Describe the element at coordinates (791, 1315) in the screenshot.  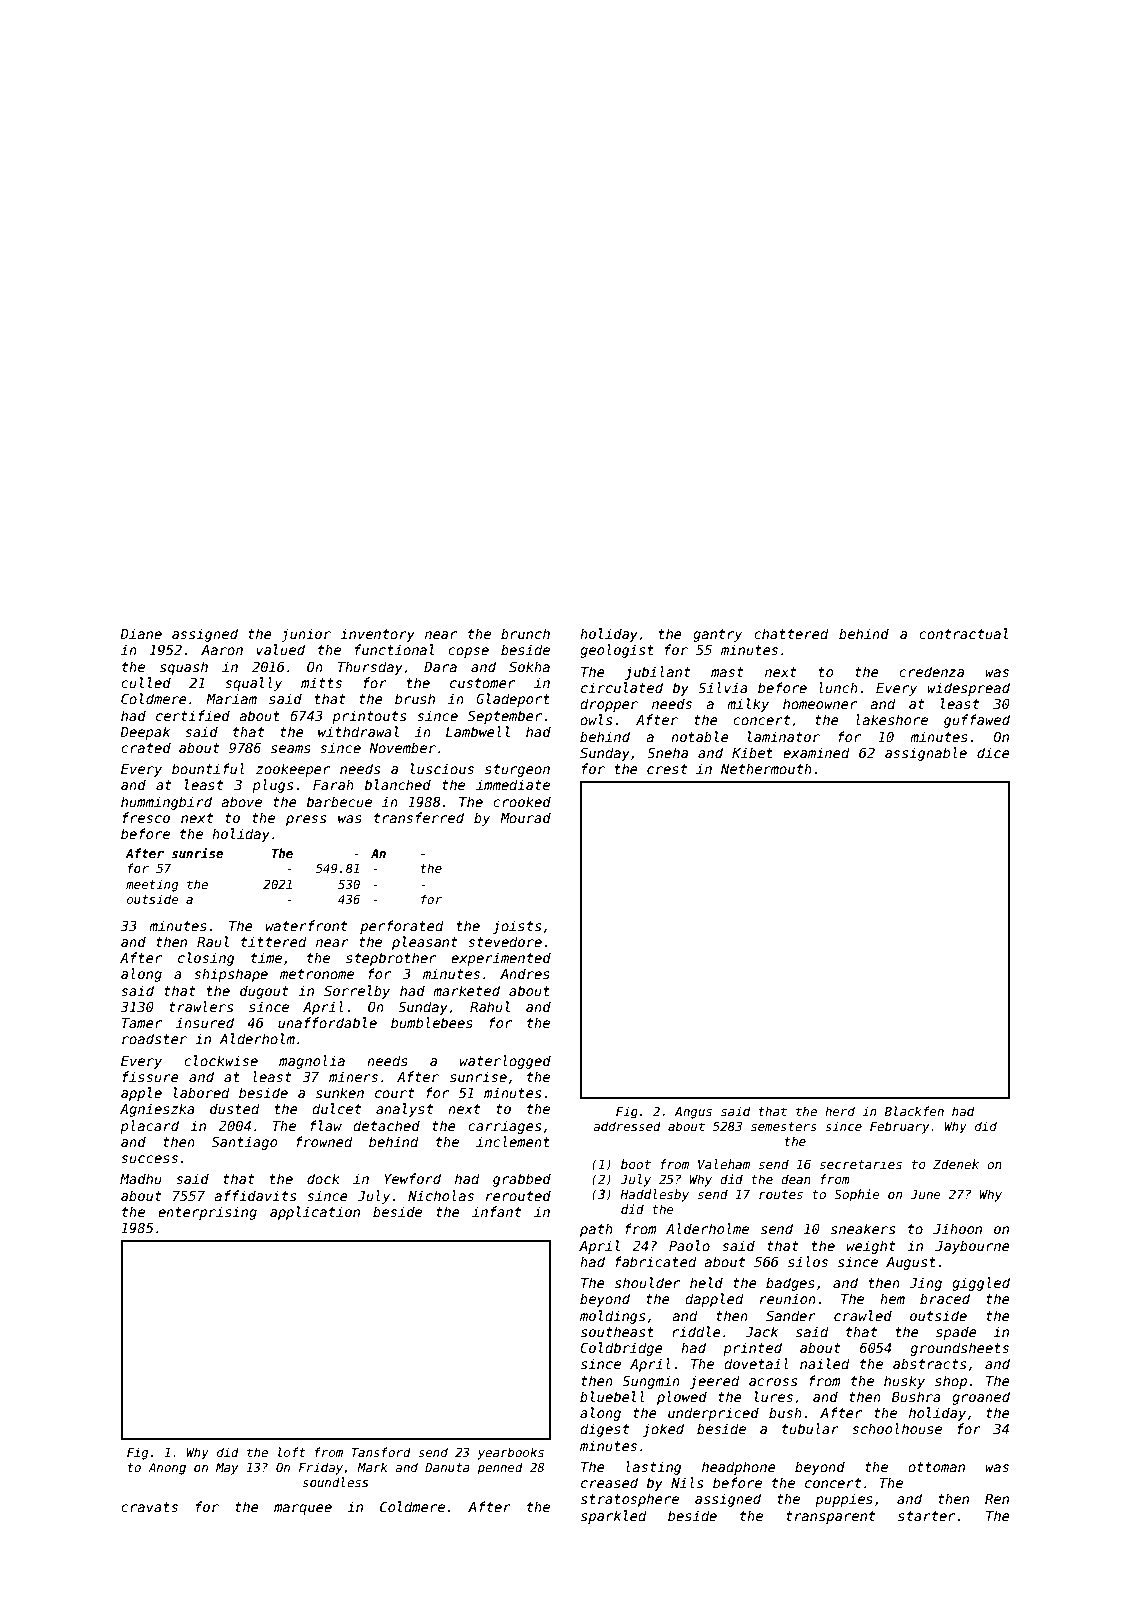
I see `Sander` at that location.
